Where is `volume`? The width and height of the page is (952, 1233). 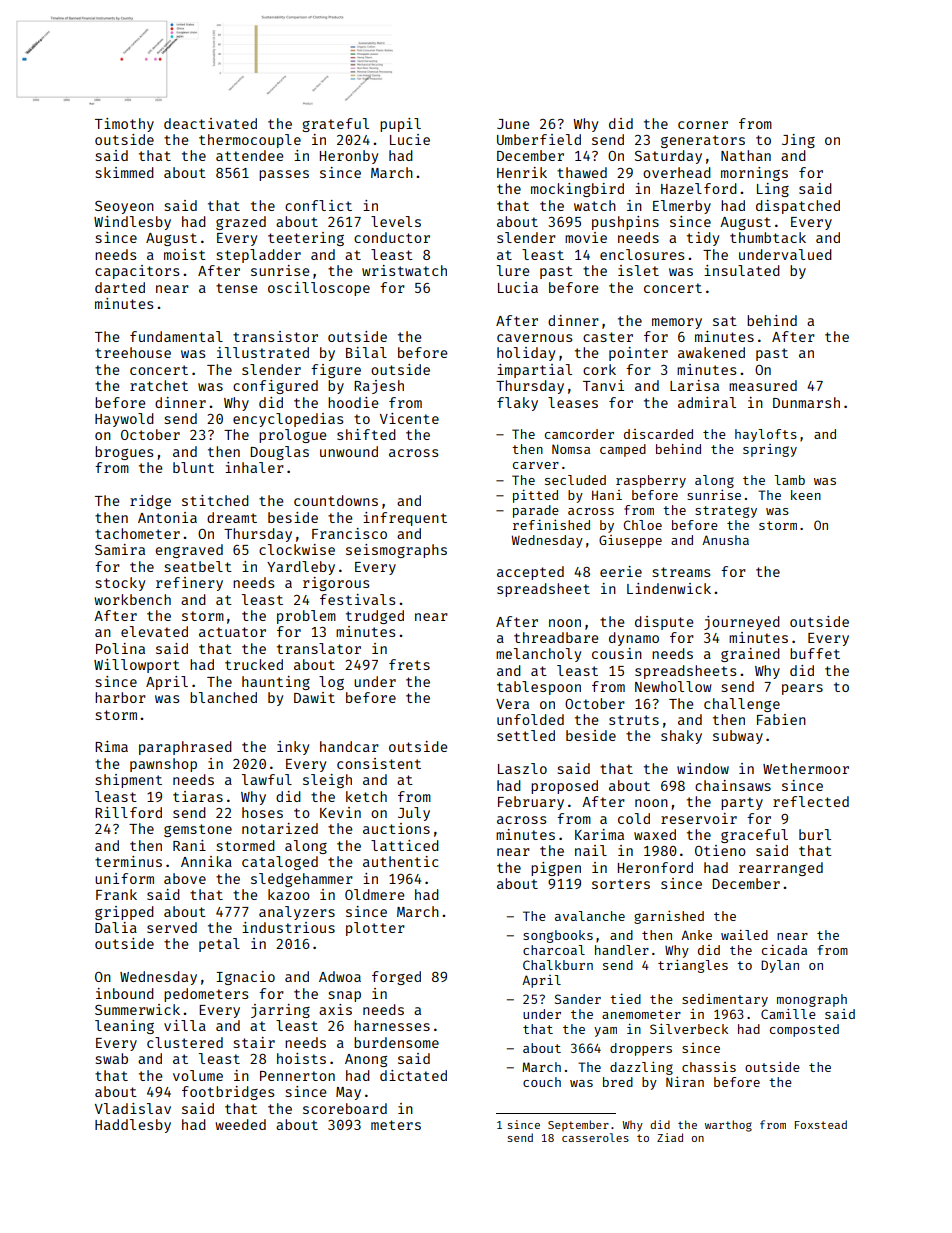 volume is located at coordinates (198, 1075).
